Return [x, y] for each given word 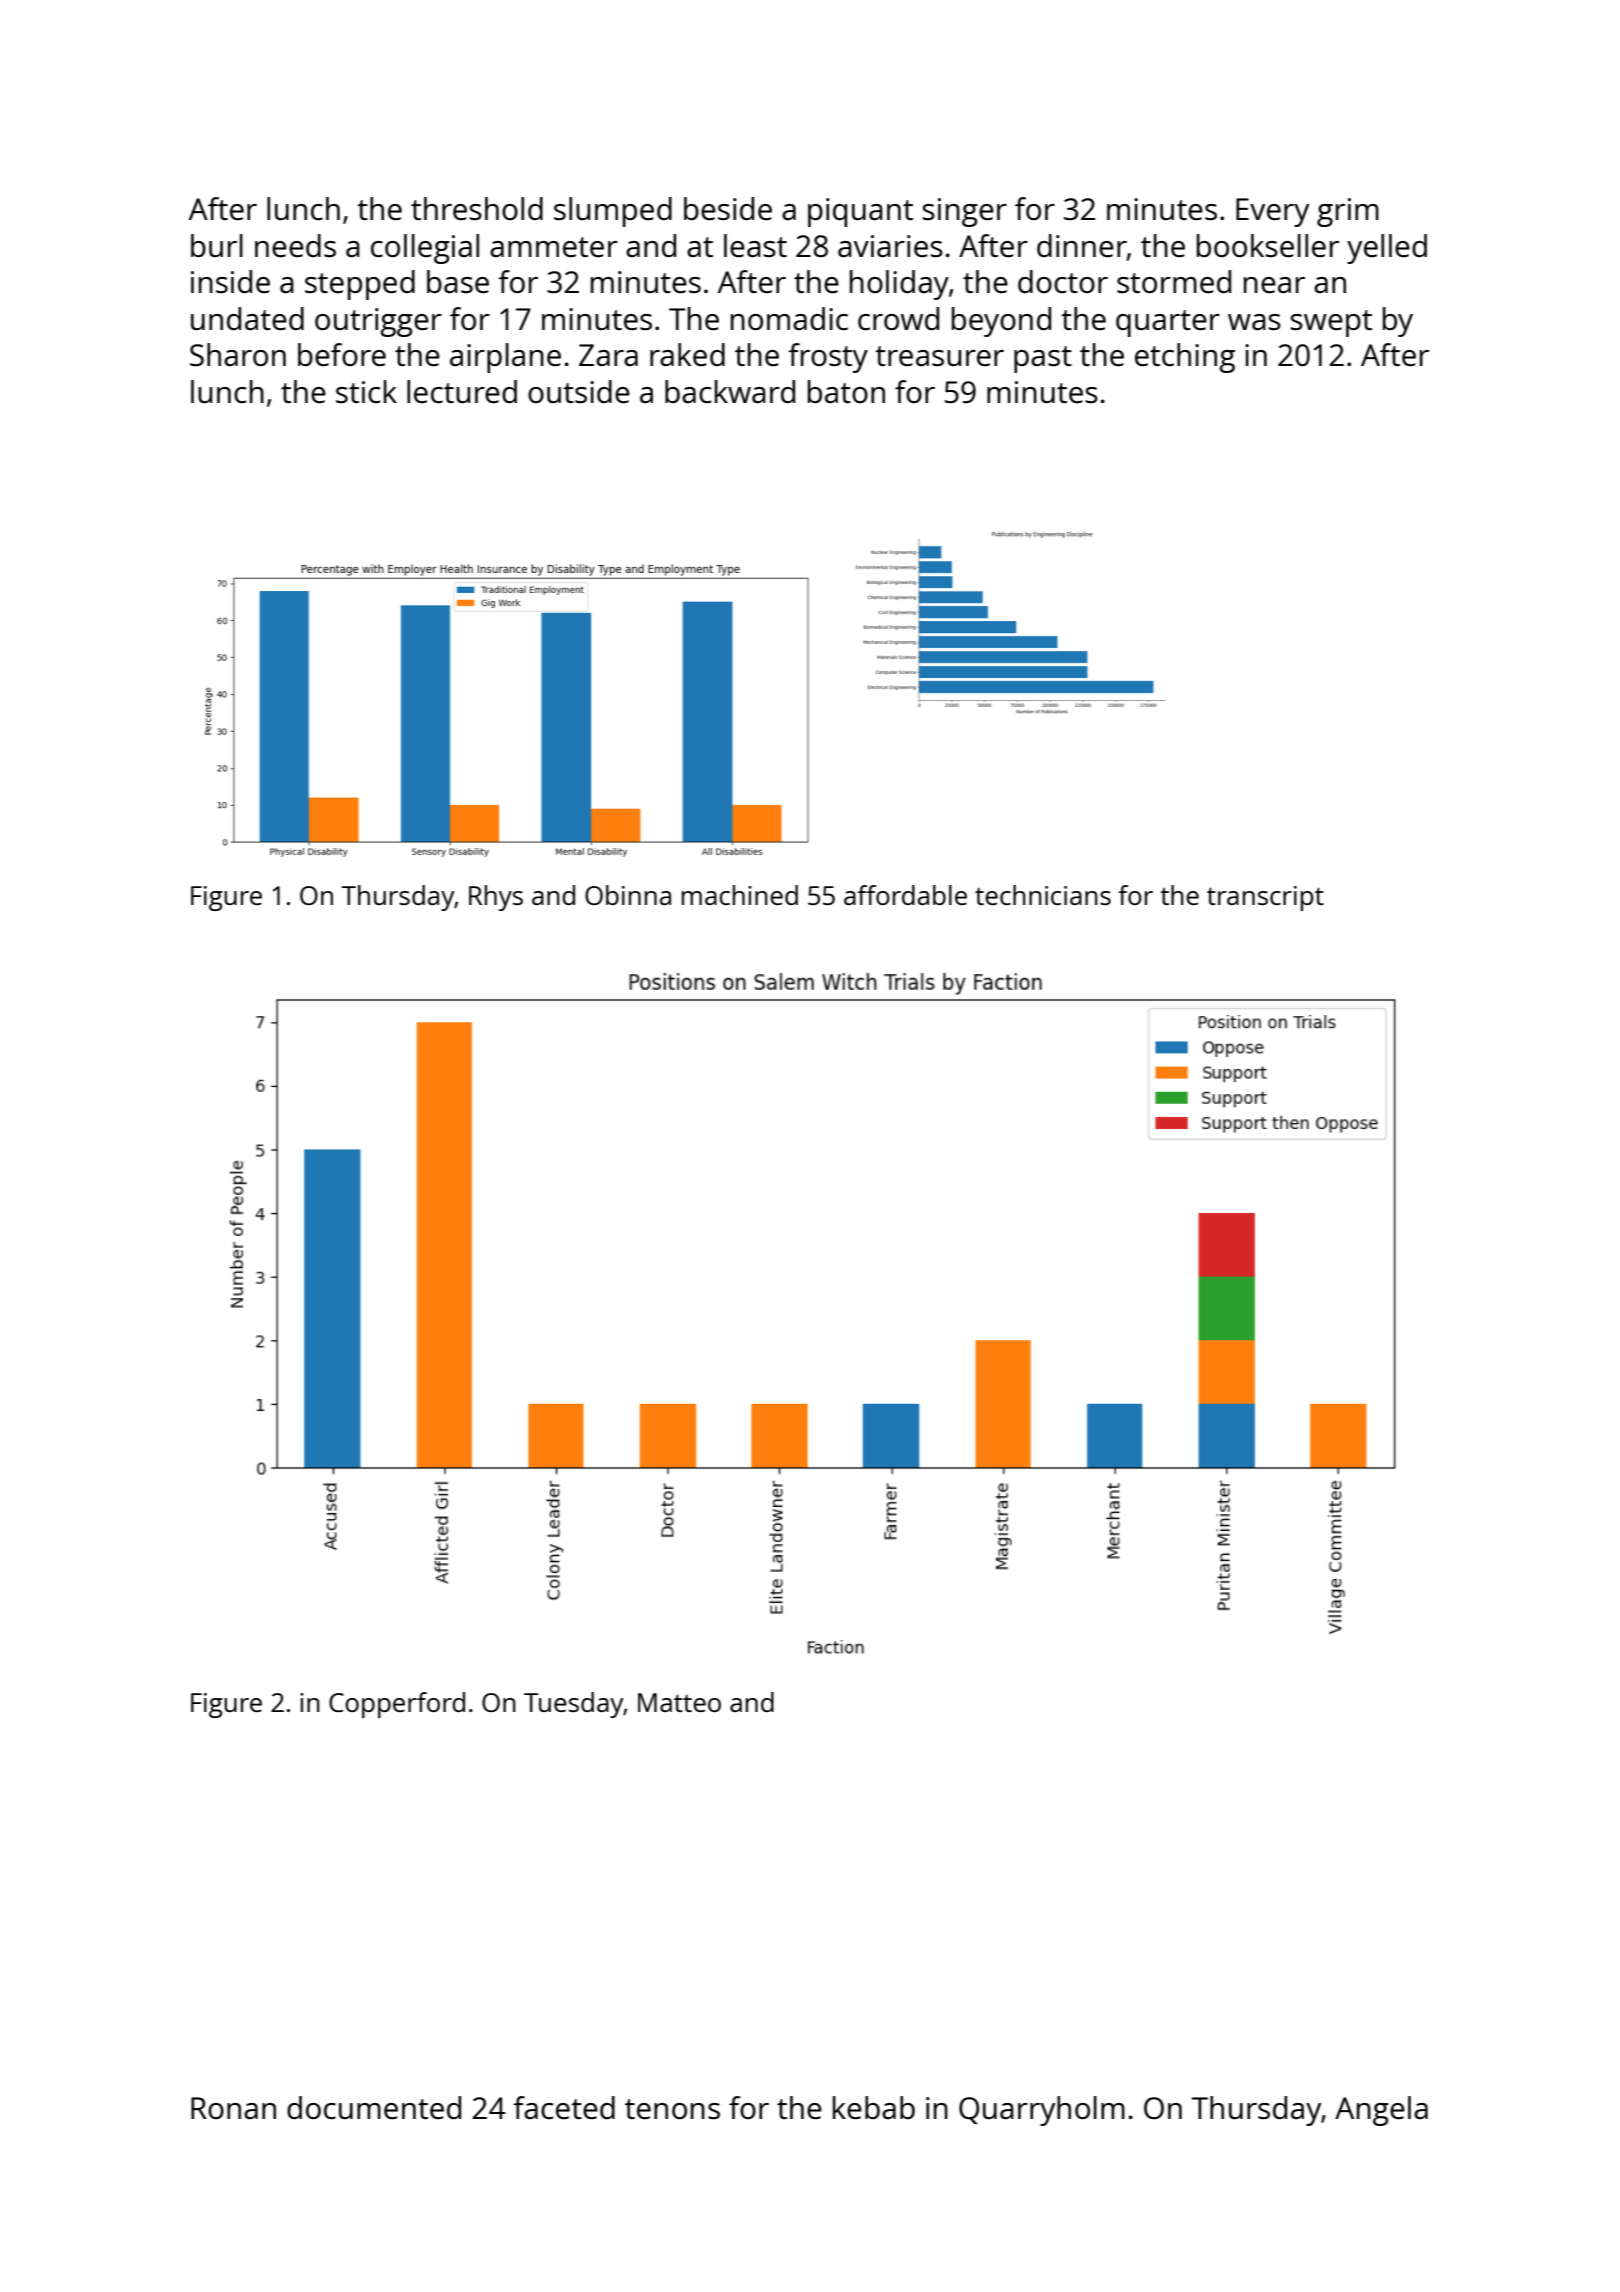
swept [1331, 323]
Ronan [233, 2108]
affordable [905, 895]
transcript [1265, 898]
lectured [462, 392]
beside [728, 209]
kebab [874, 2108]
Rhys [496, 898]
